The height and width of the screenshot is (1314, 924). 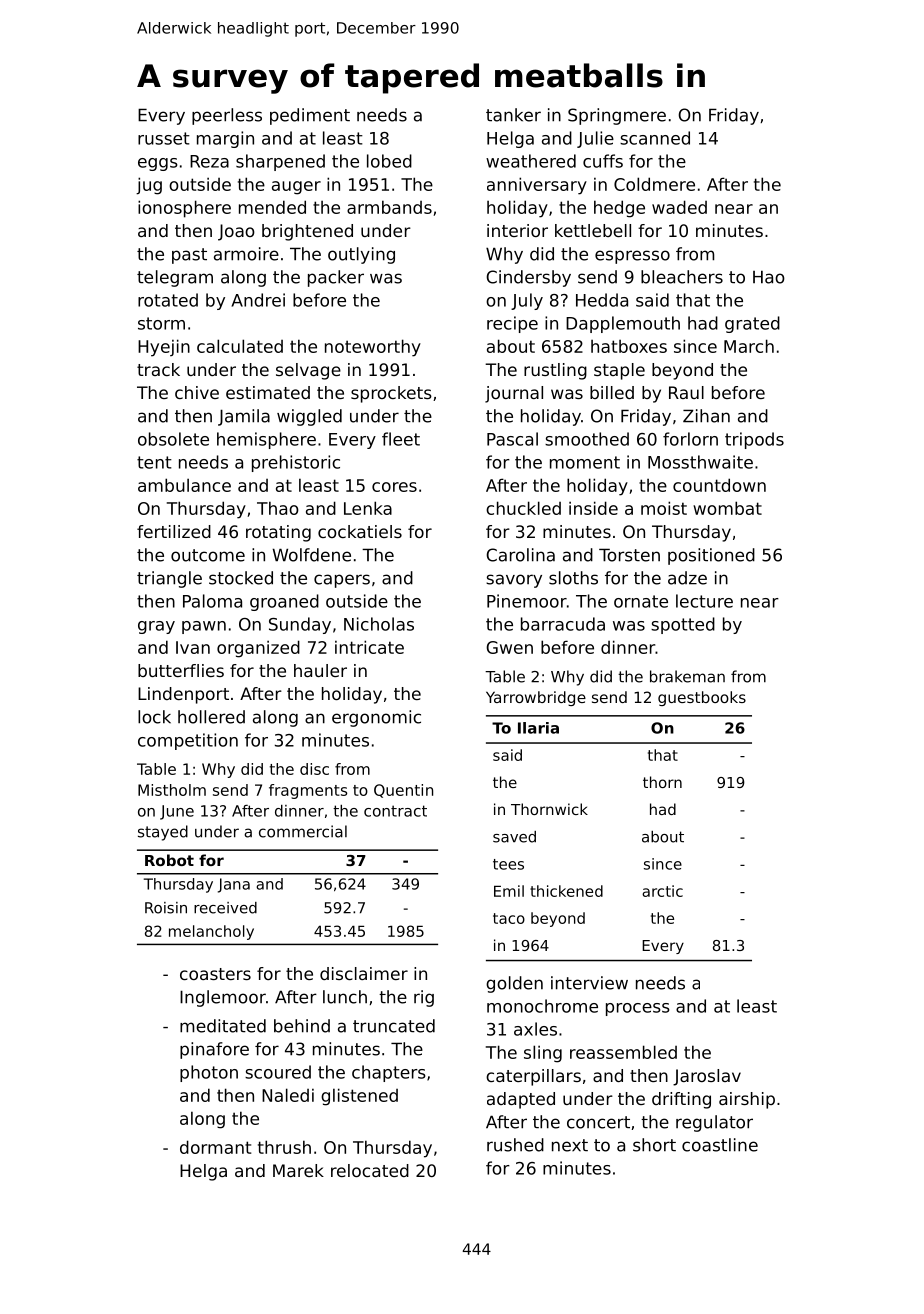 I want to click on wombat, so click(x=727, y=508).
